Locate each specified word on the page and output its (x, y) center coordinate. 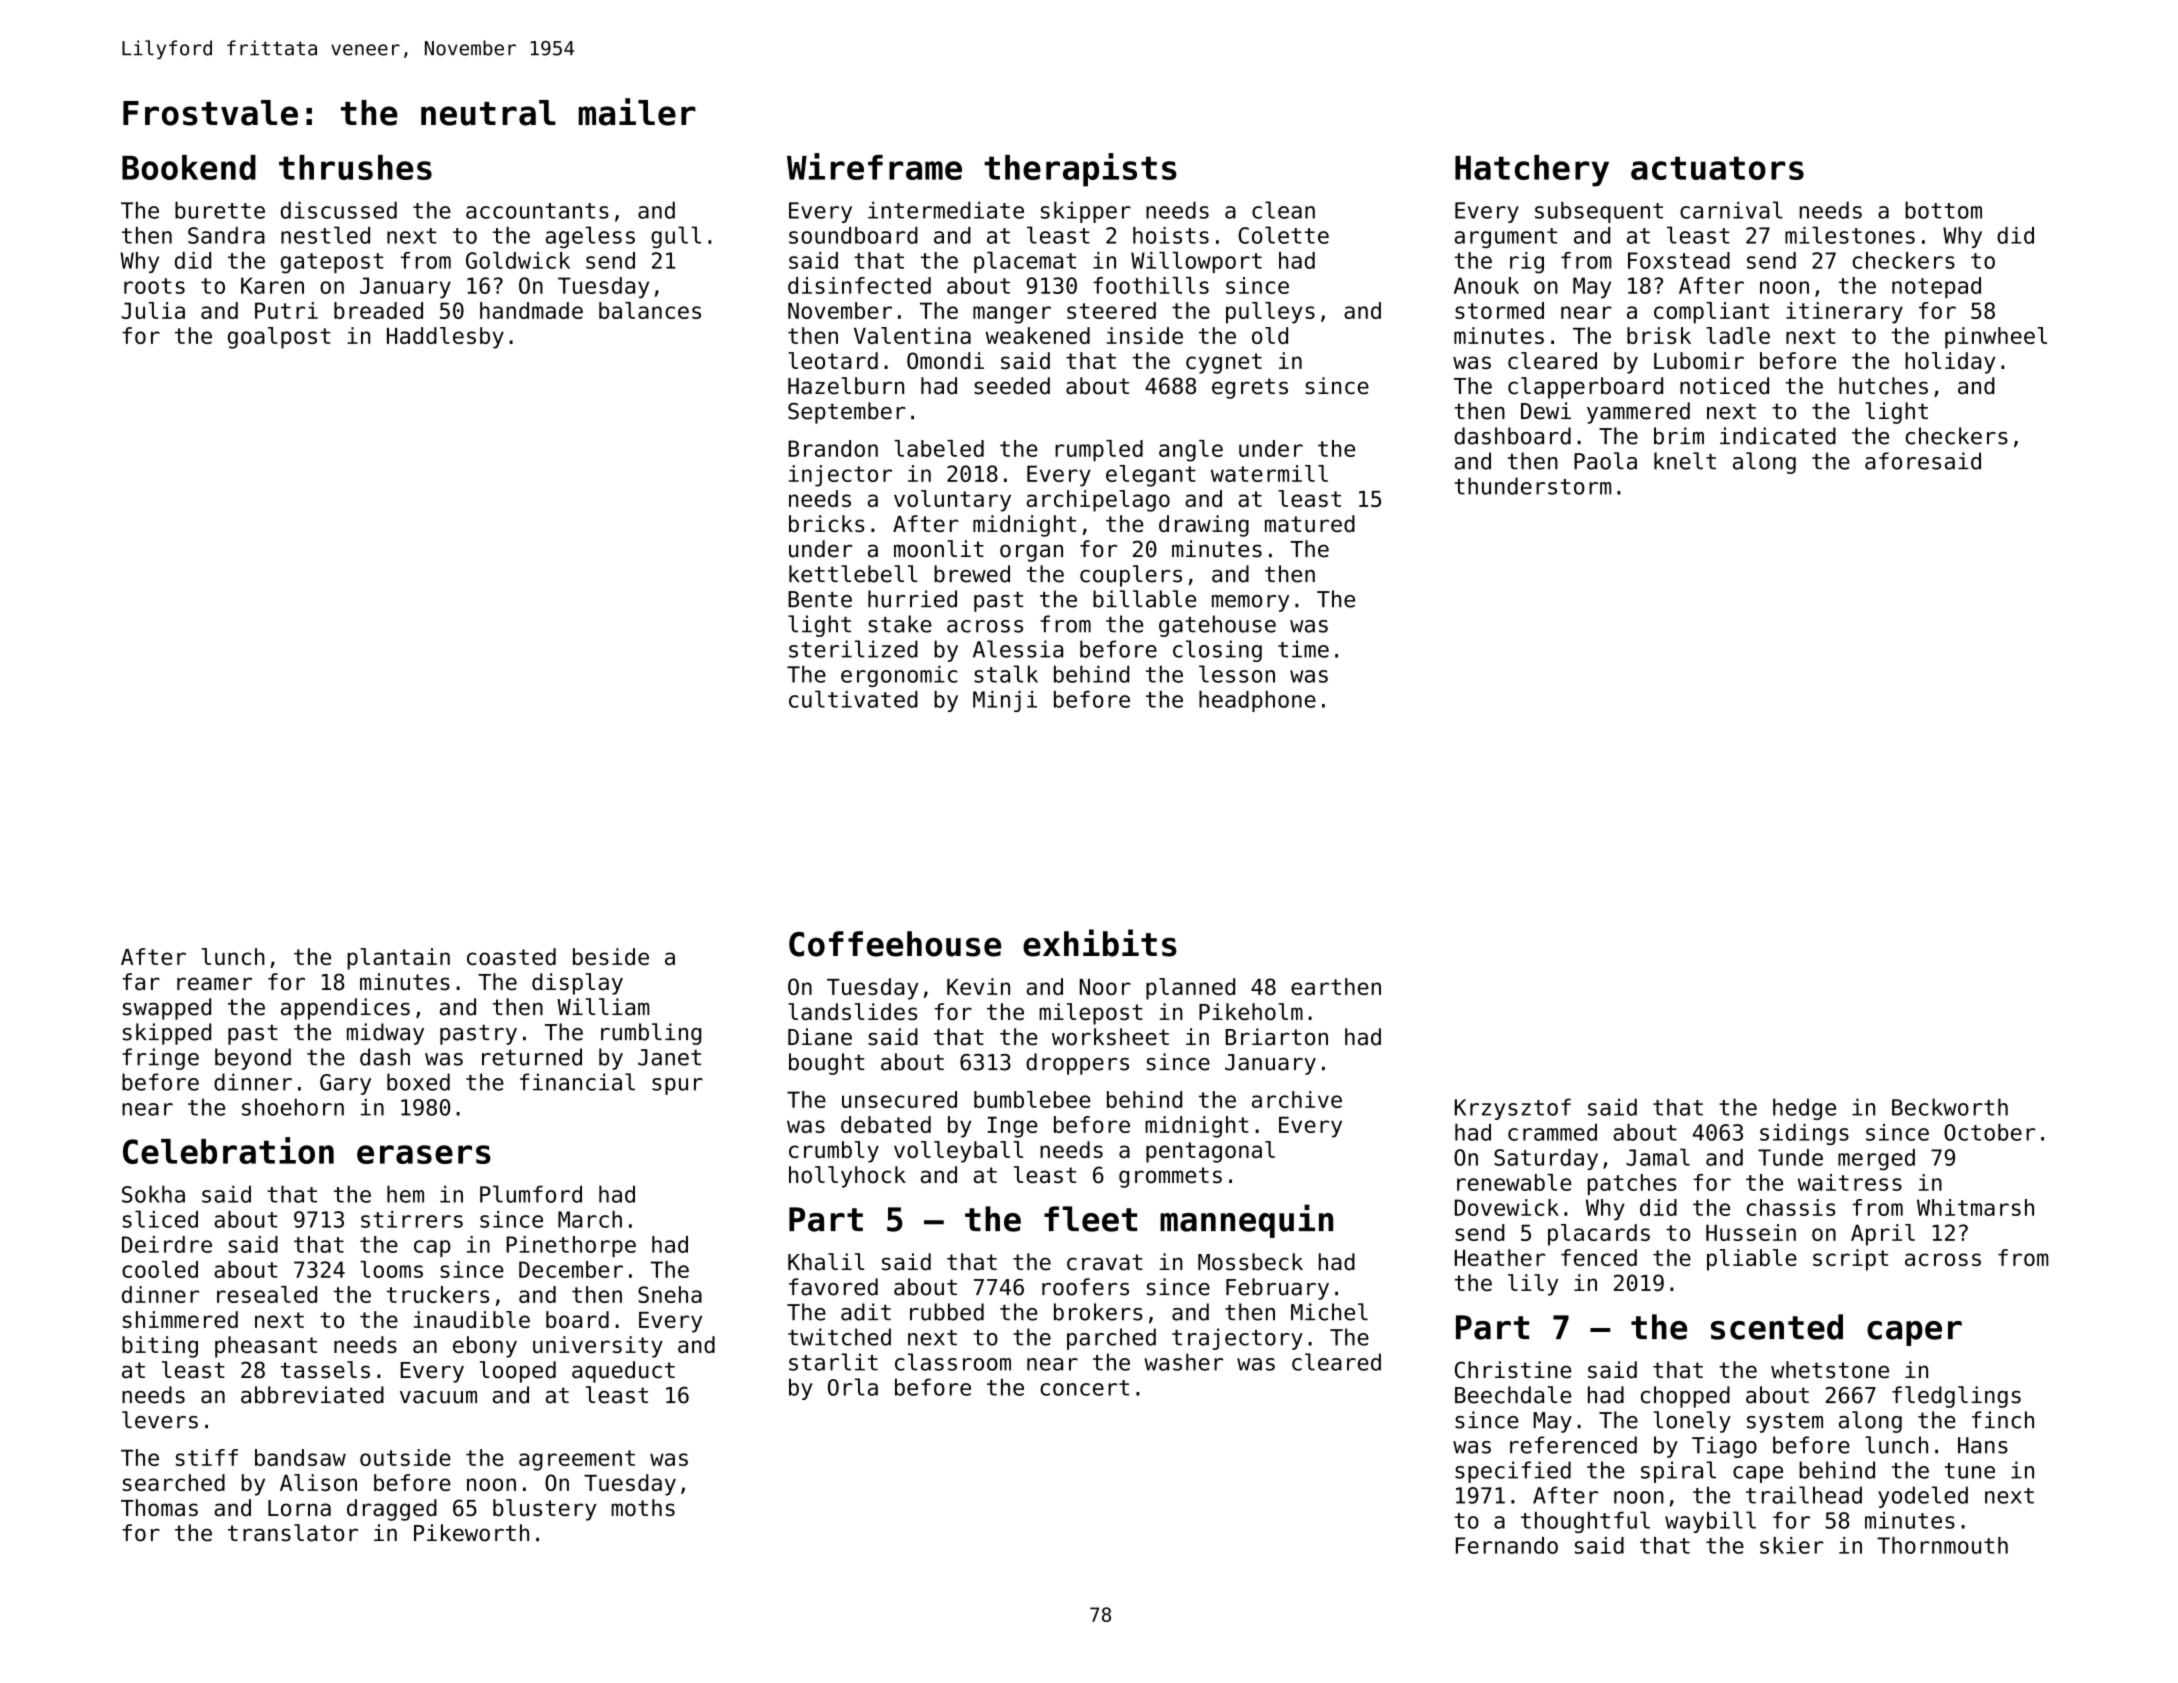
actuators (1717, 168)
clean (1283, 210)
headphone (1257, 701)
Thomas (159, 1507)
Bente (820, 599)
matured (1310, 523)
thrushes (355, 167)
